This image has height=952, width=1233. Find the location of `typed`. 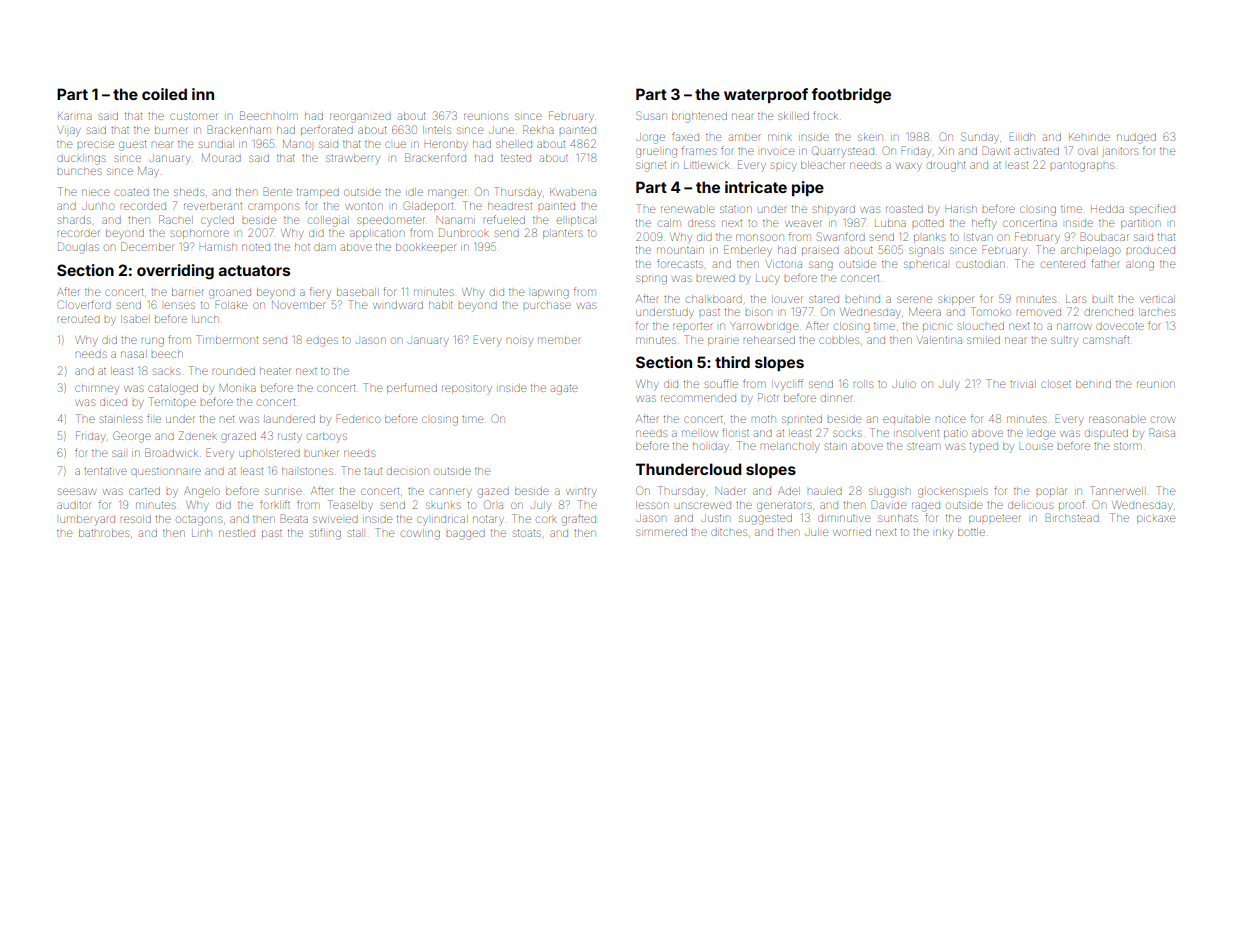

typed is located at coordinates (984, 447).
